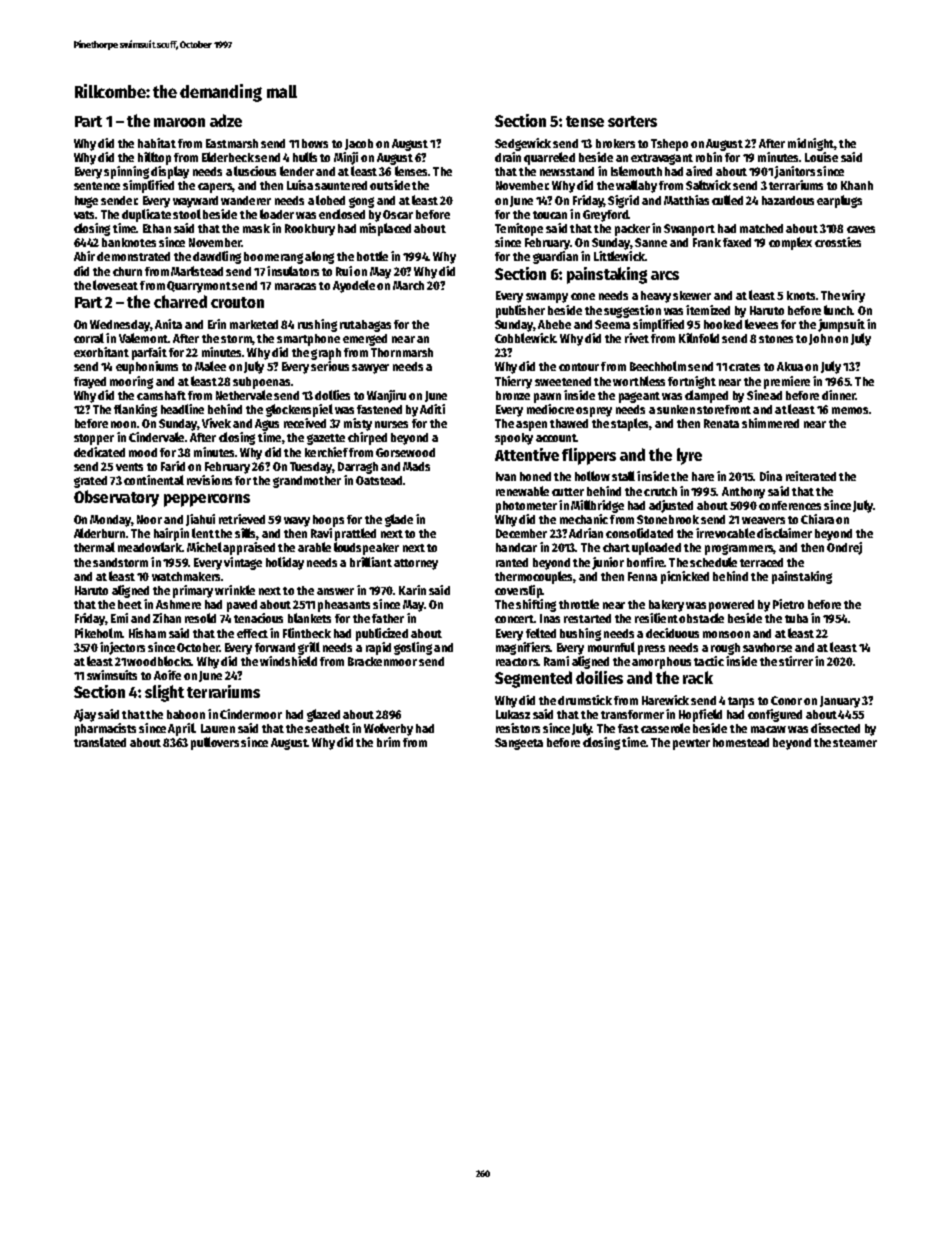 The height and width of the image is (1233, 952). Describe the element at coordinates (821, 157) in the image. I see `Louise` at that location.
